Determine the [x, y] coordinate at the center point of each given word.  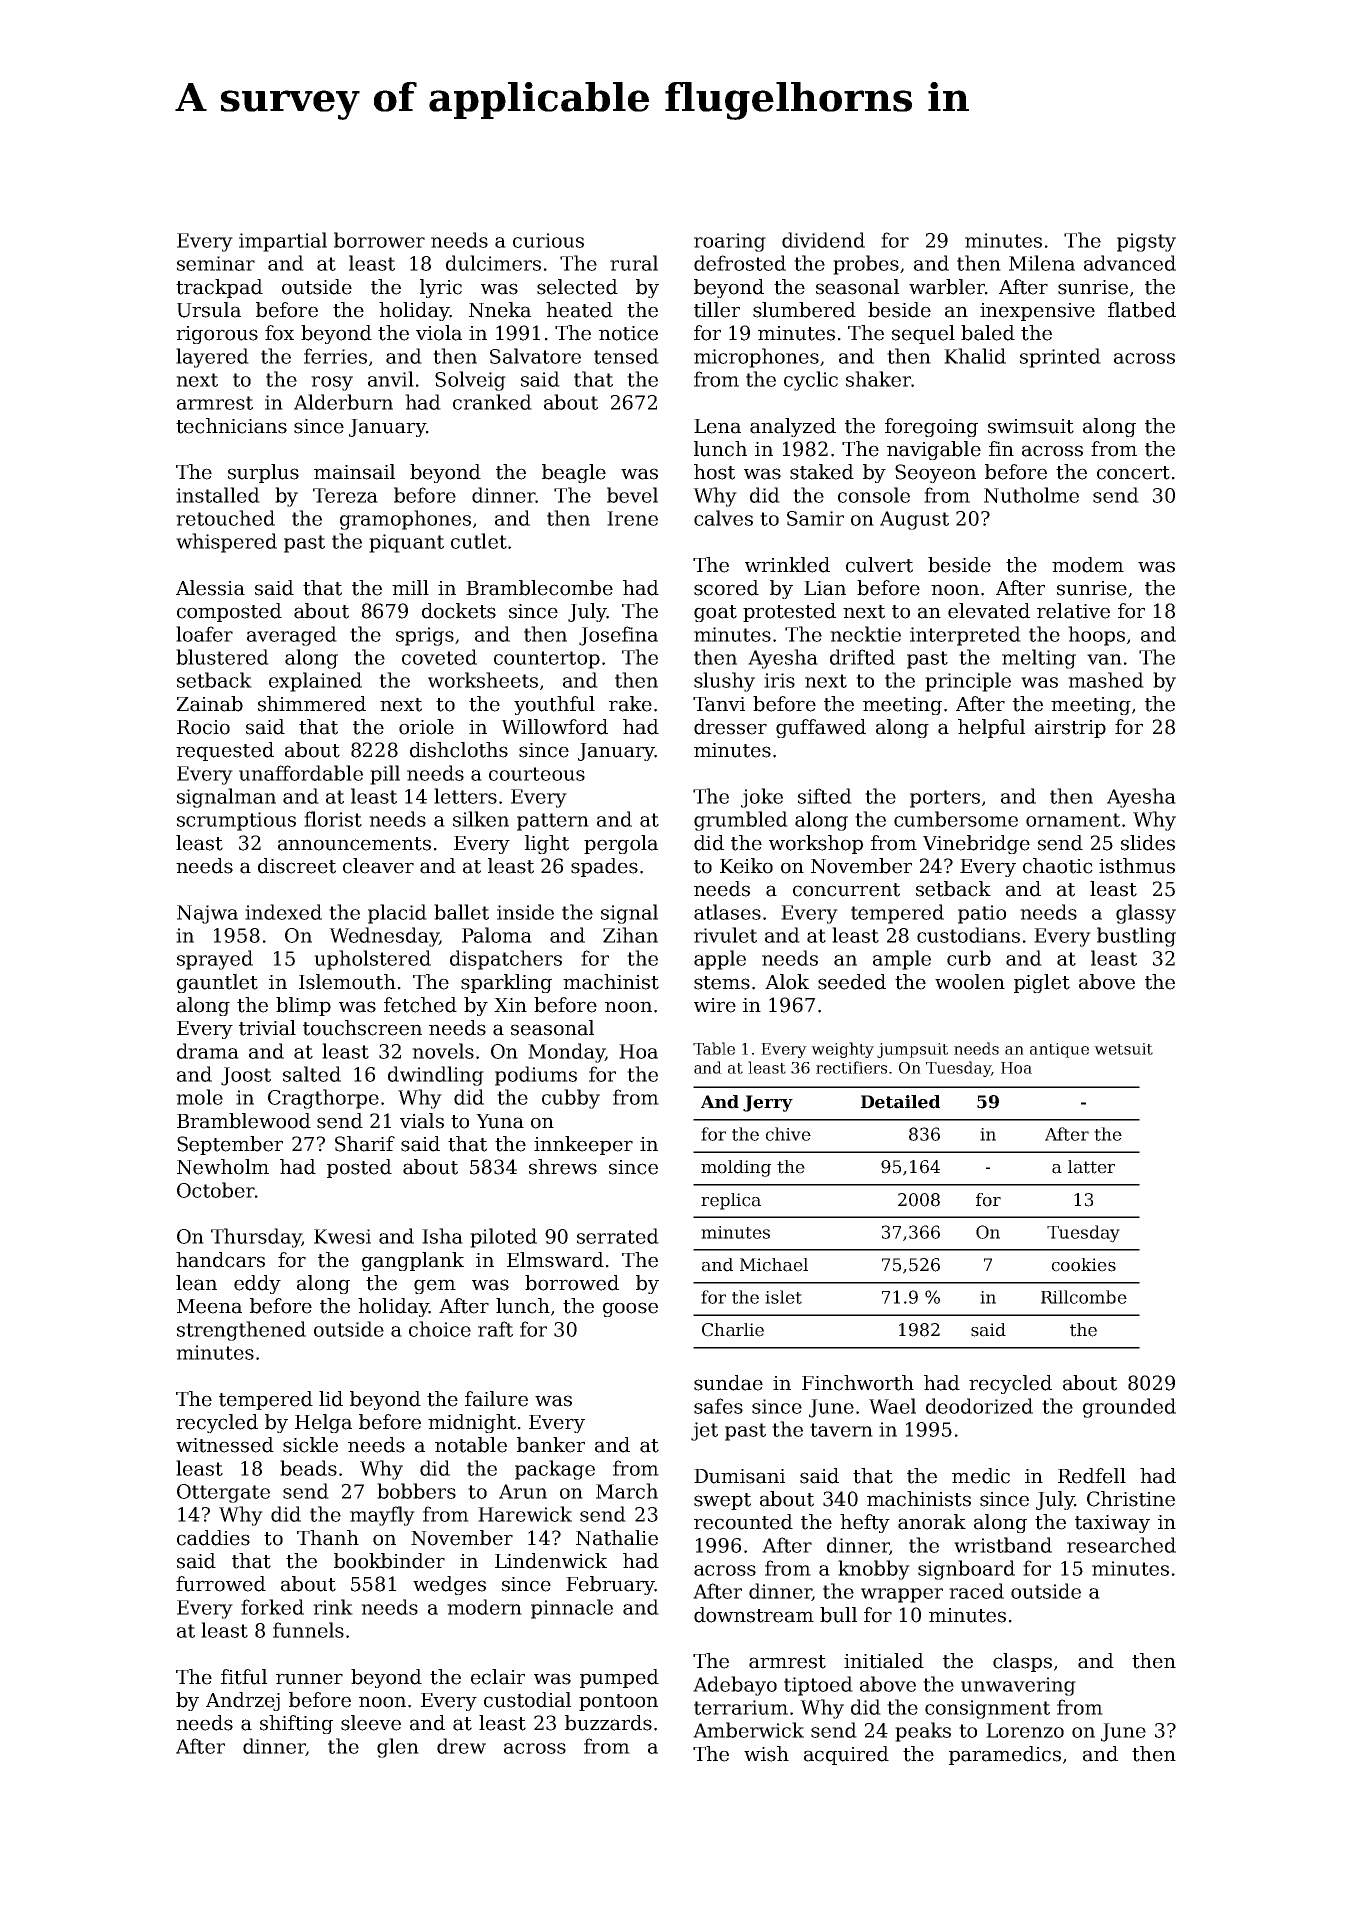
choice [440, 1329]
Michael [774, 1265]
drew [461, 1746]
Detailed [900, 1102]
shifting [296, 1724]
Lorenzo [1025, 1730]
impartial [283, 242]
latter [1091, 1167]
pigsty [1146, 242]
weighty [842, 1050]
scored [726, 588]
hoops [1096, 636]
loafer [204, 634]
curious [548, 240]
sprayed [215, 960]
